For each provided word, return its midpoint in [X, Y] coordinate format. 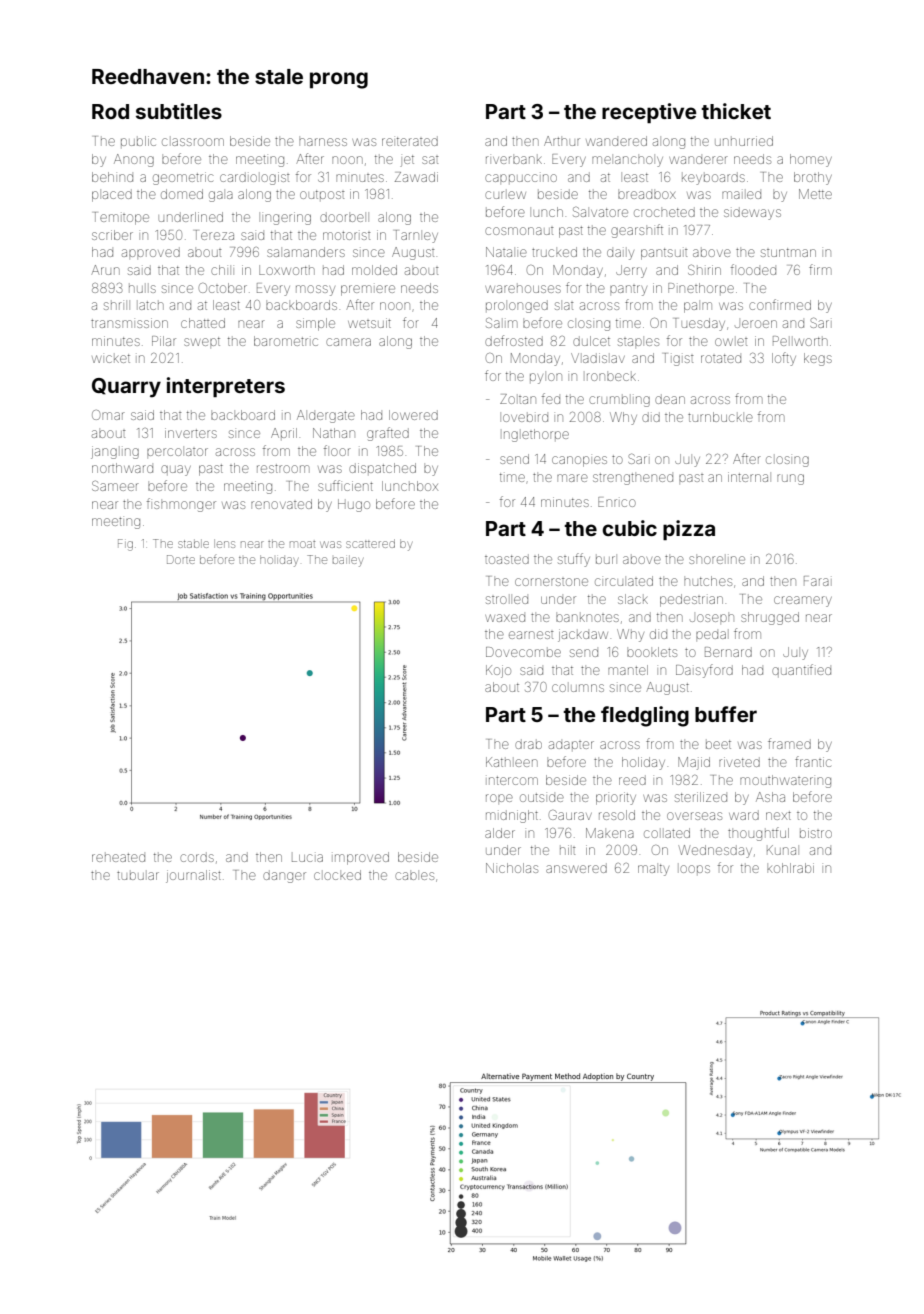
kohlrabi [790, 868]
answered [576, 868]
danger [284, 876]
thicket [736, 111]
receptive [649, 113]
